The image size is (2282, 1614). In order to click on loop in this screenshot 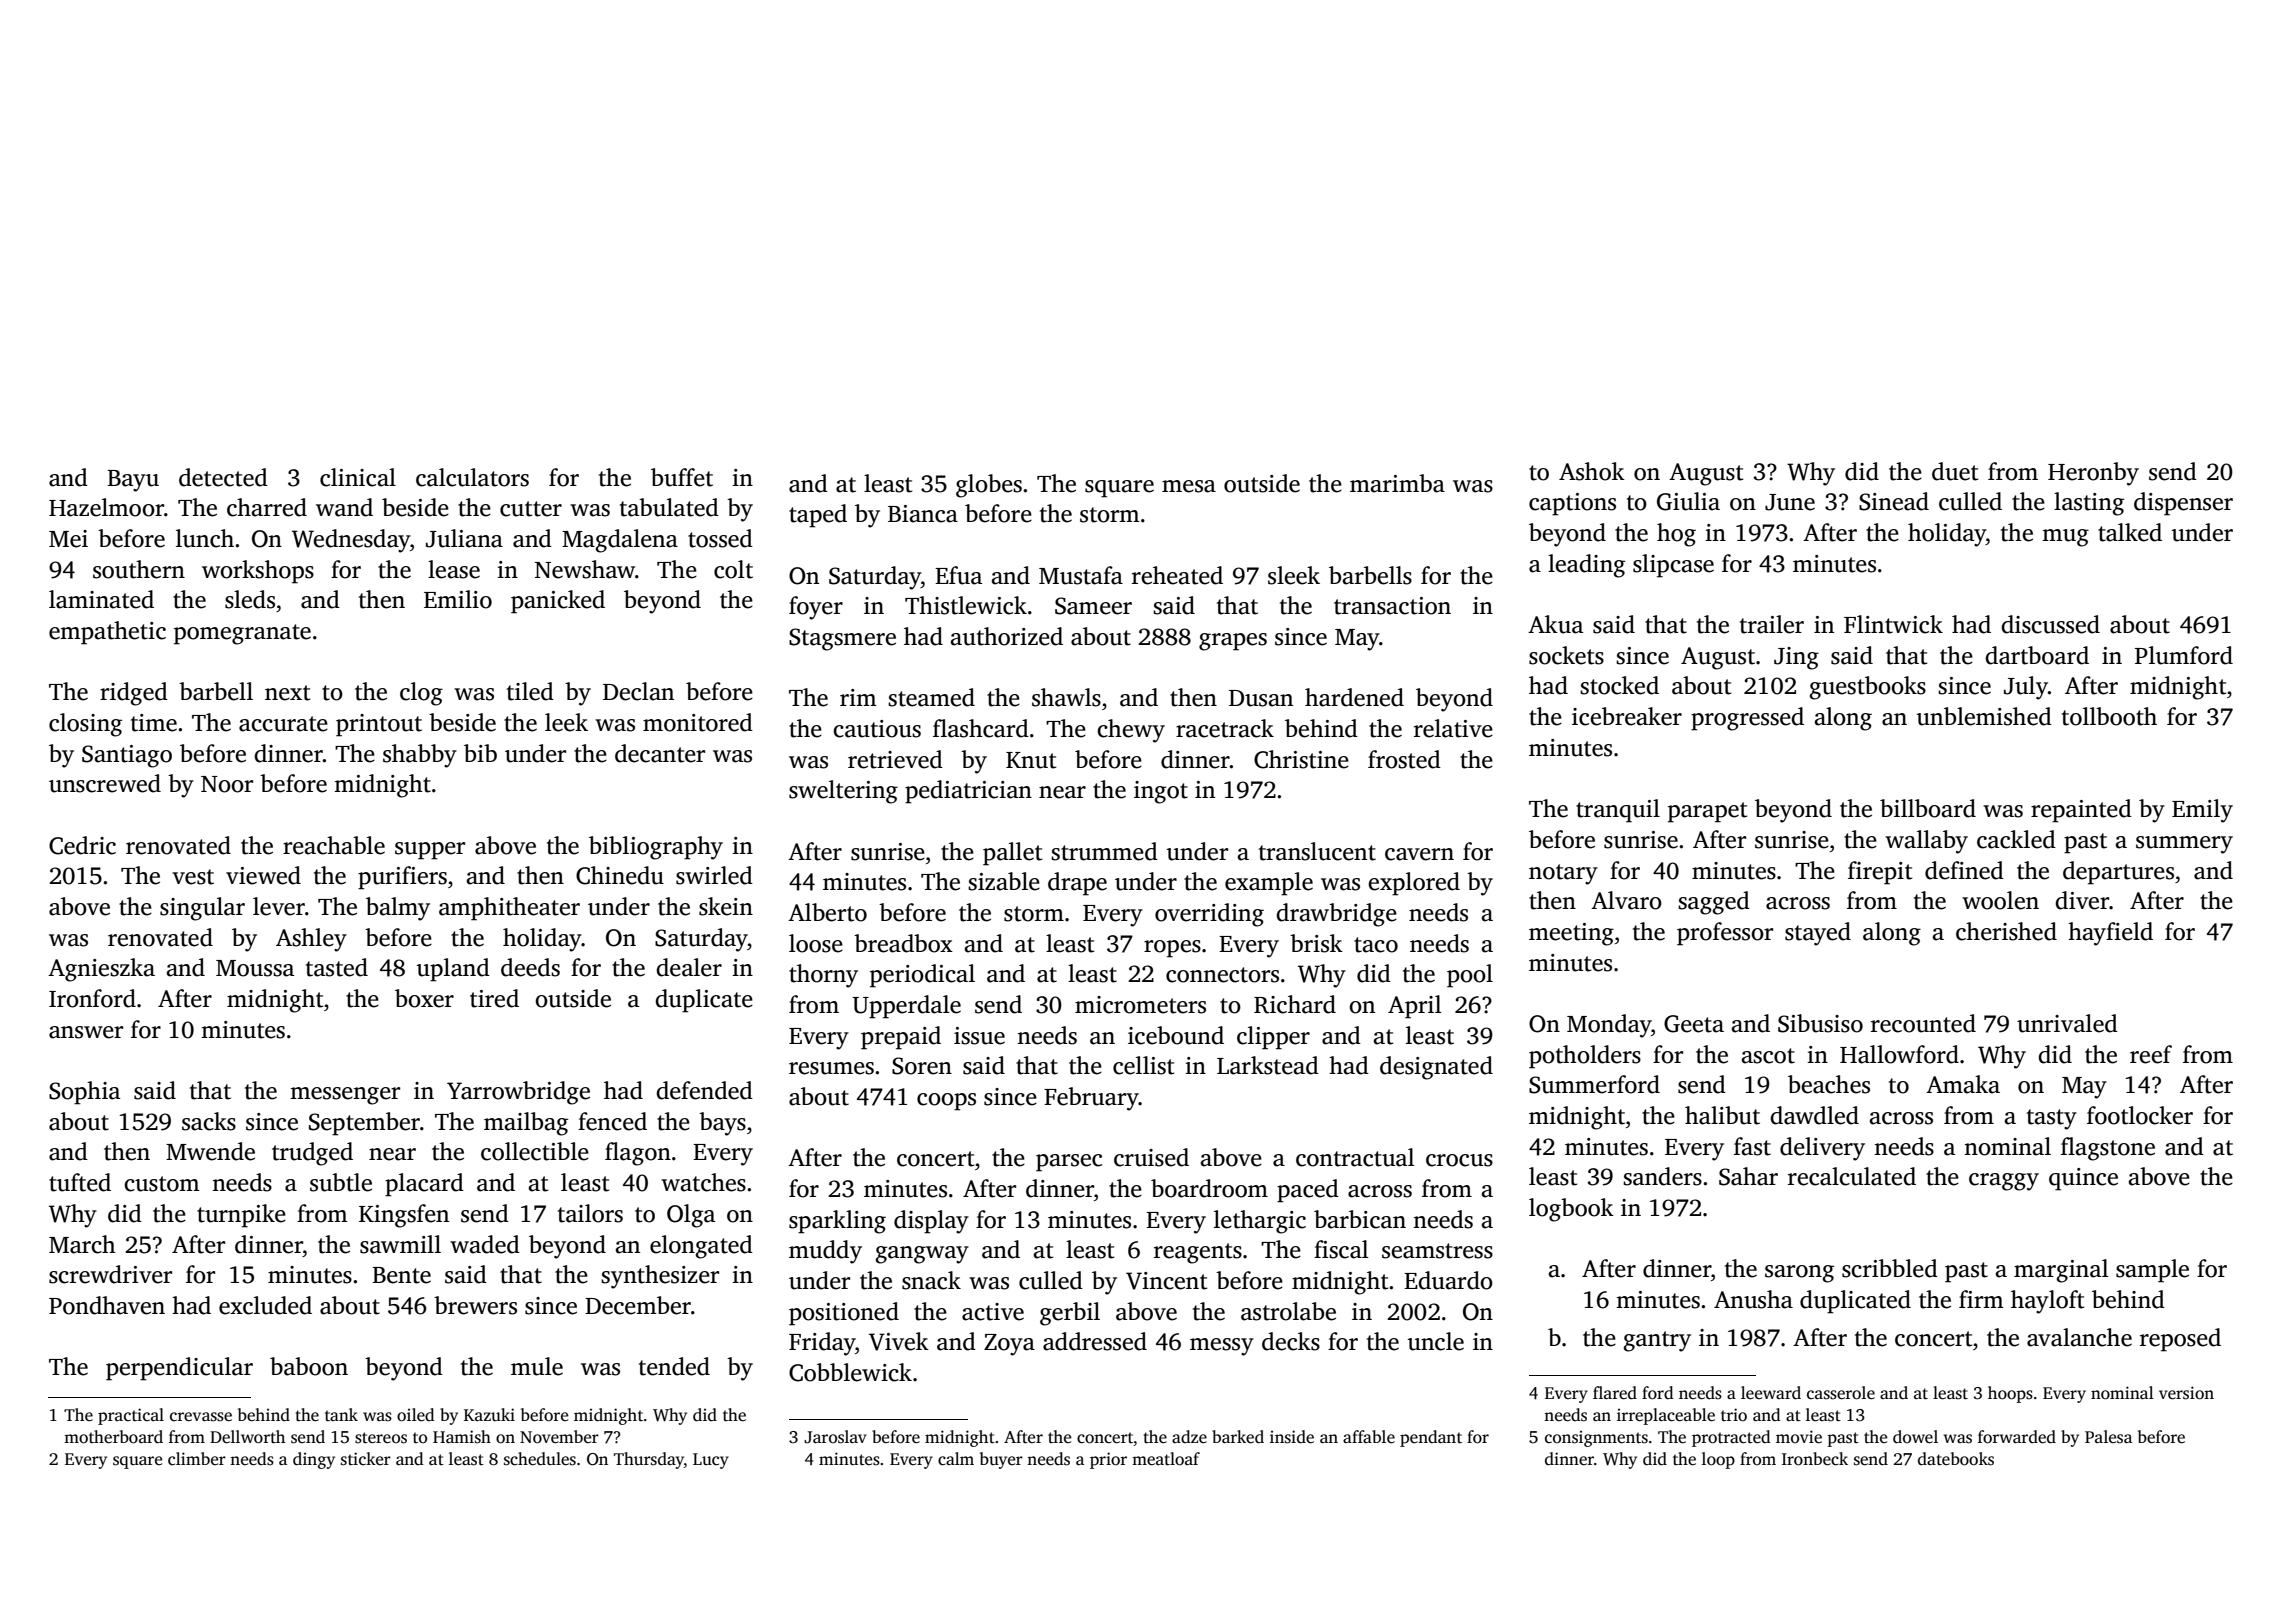, I will do `click(1718, 1460)`.
